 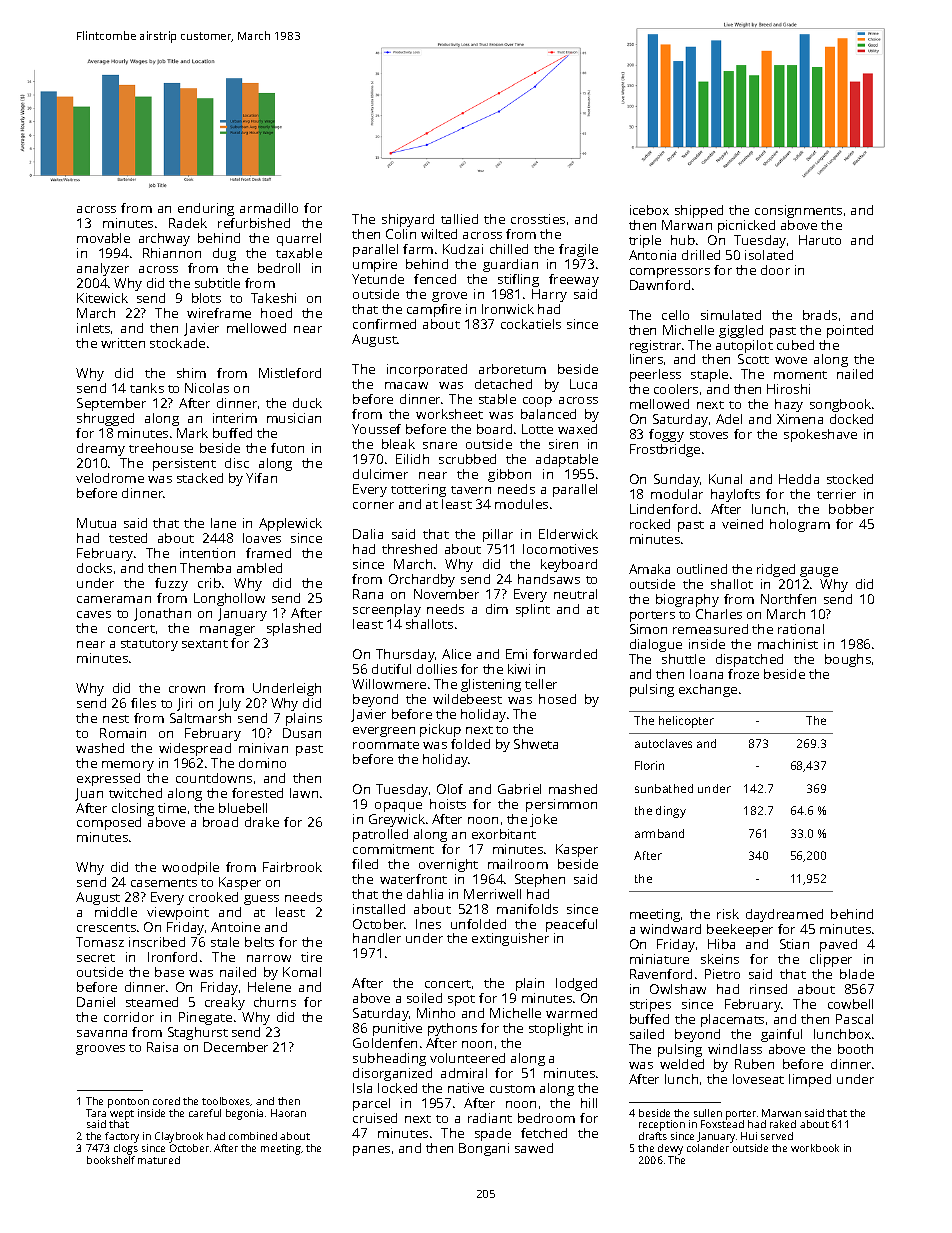 I want to click on armadillo, so click(x=269, y=208).
